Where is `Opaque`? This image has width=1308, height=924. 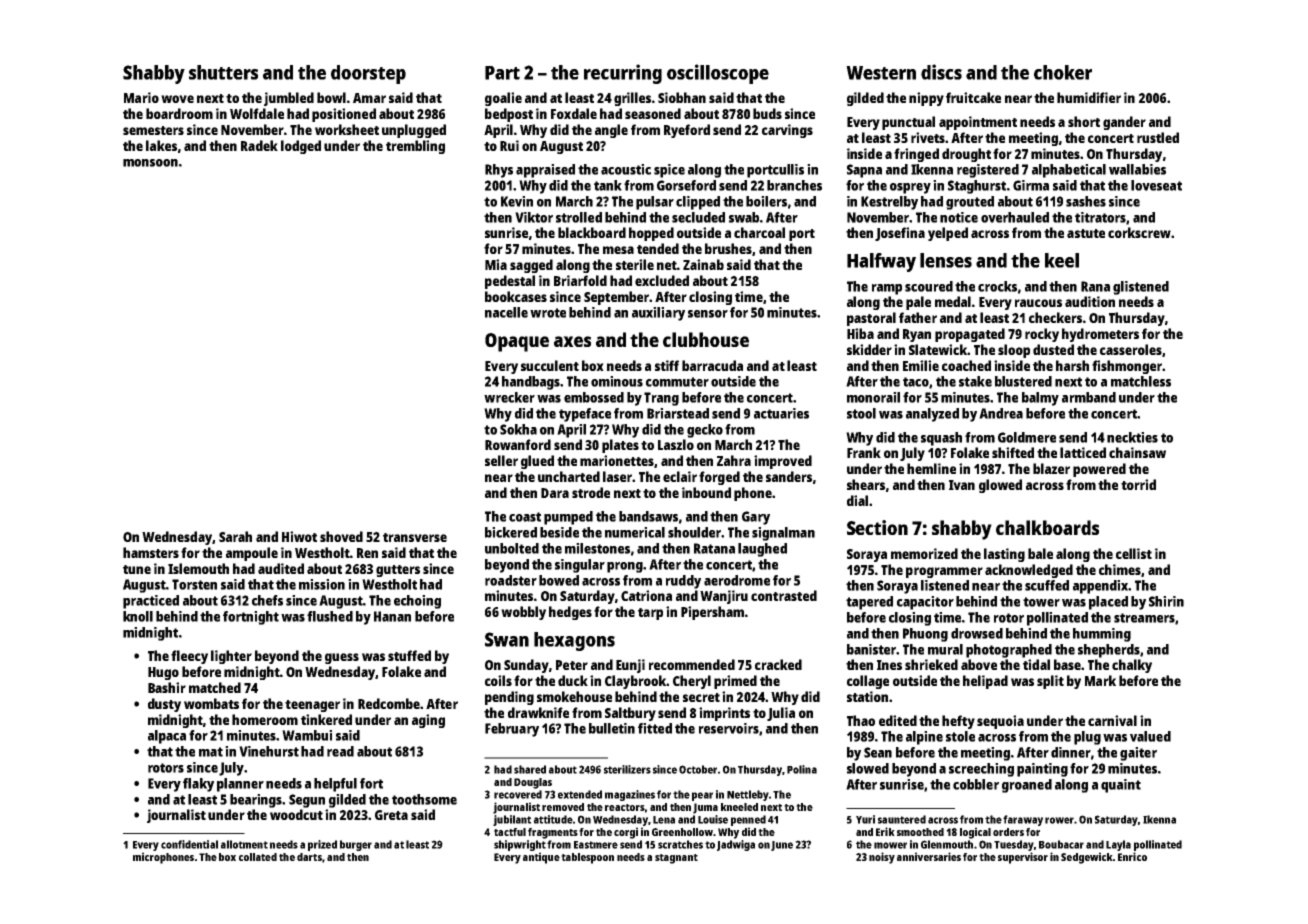
Opaque is located at coordinates (517, 342).
